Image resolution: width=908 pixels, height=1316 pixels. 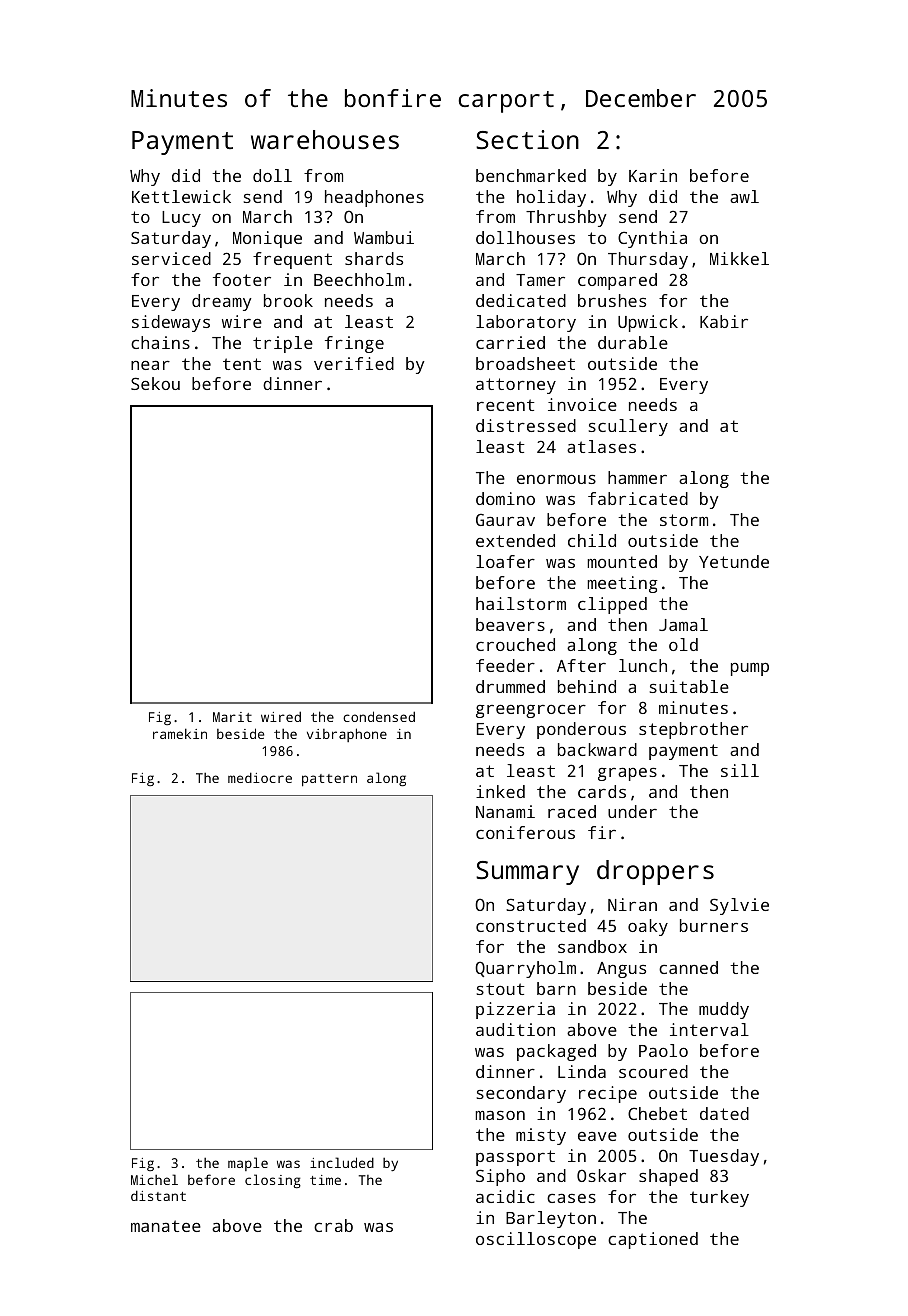 I want to click on muddy, so click(x=724, y=1010).
